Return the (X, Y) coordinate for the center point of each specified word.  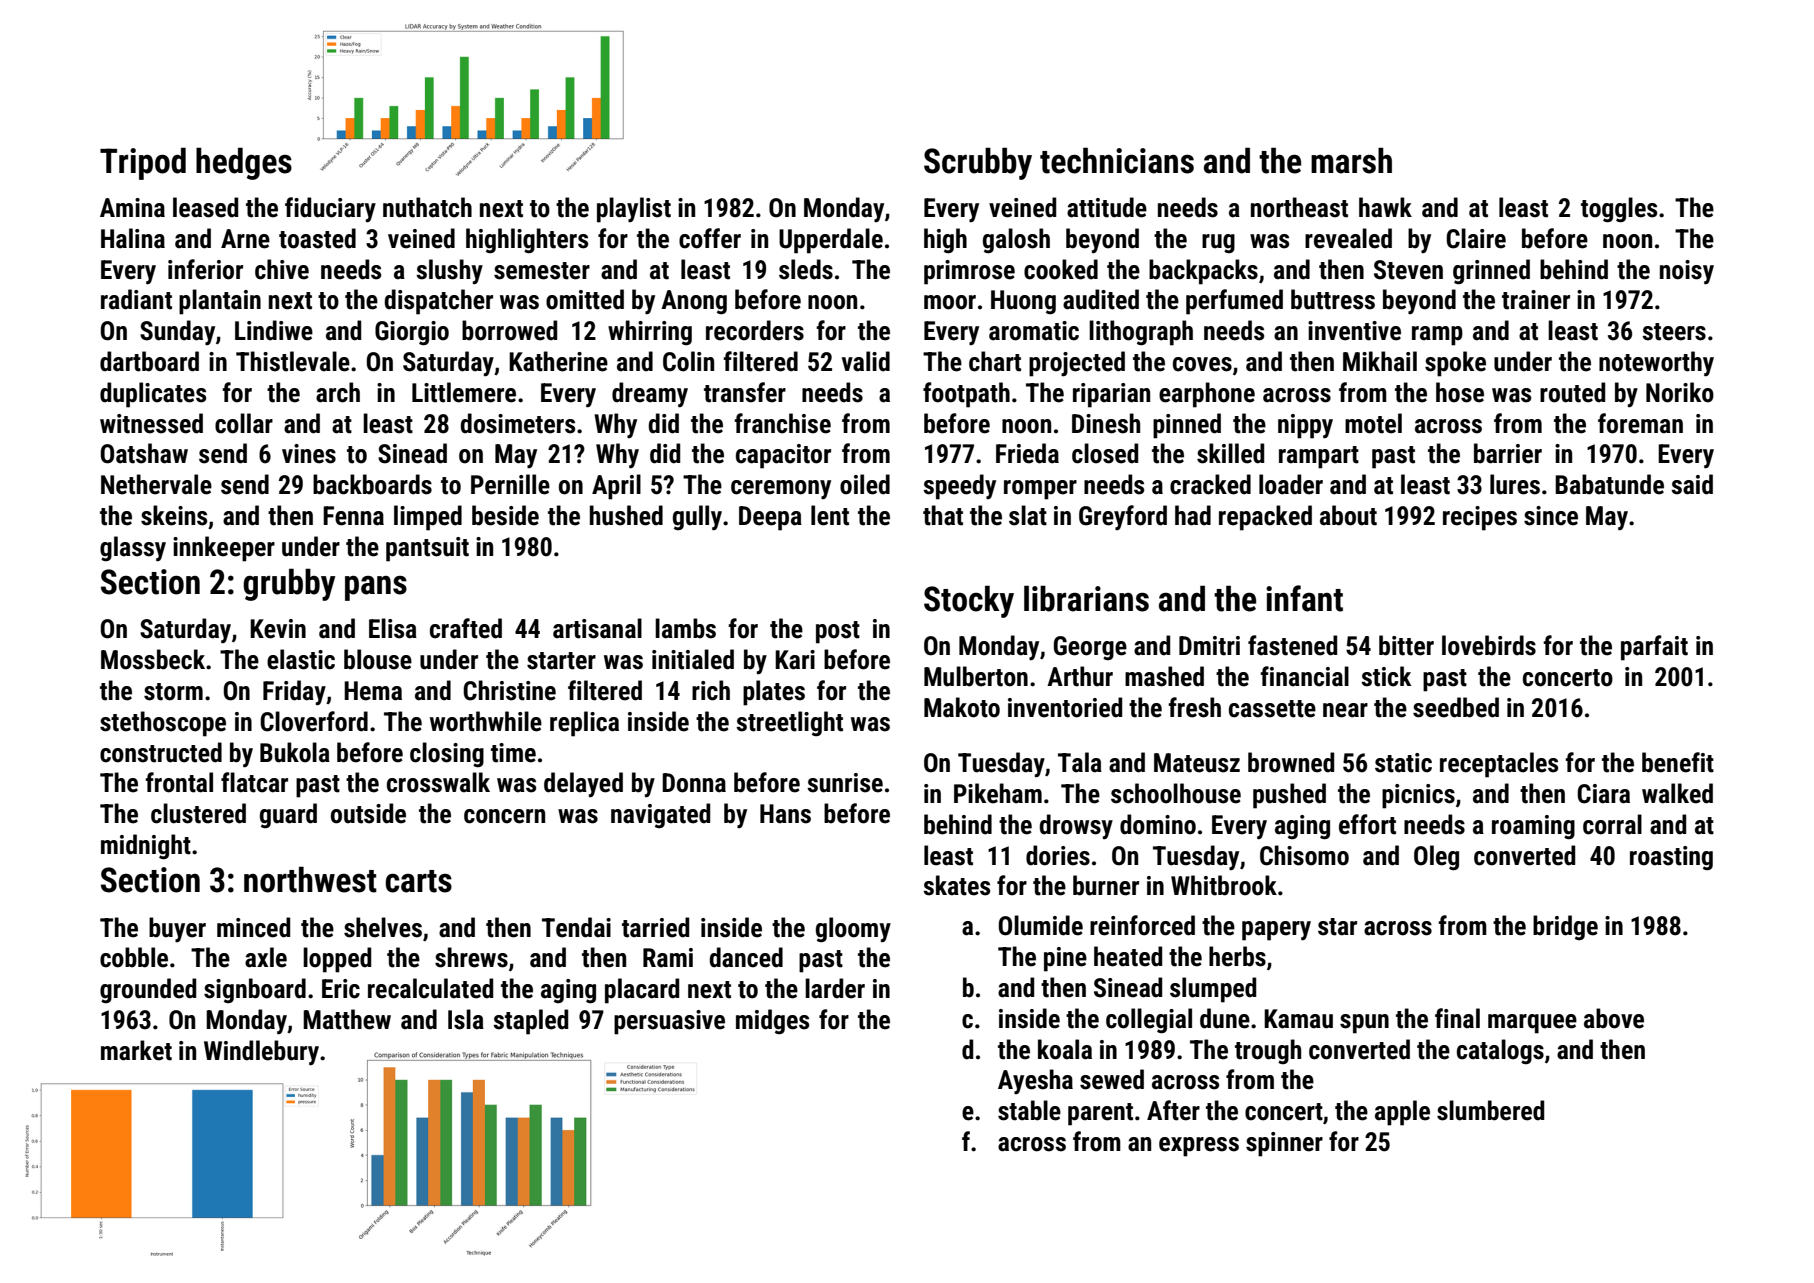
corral (1612, 824)
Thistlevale (293, 361)
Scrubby (978, 163)
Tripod (143, 163)
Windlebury (261, 1053)
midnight (146, 847)
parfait (1654, 648)
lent (830, 515)
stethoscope (163, 724)
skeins (174, 515)
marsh (1351, 160)
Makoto (962, 707)
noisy (1687, 272)
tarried (655, 927)
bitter (1406, 645)
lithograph (1141, 333)
